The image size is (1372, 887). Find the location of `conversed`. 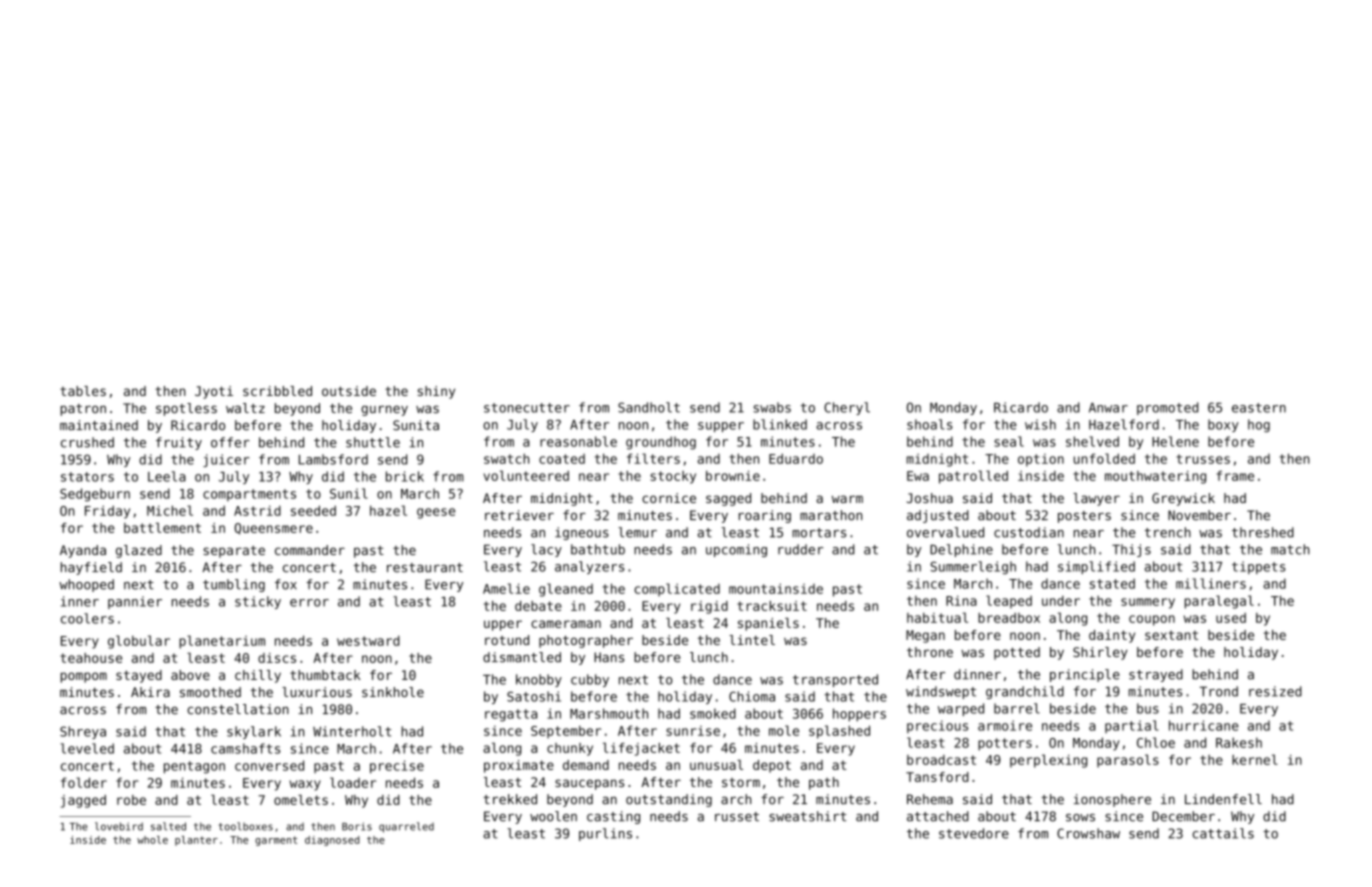

conversed is located at coordinates (269, 765).
